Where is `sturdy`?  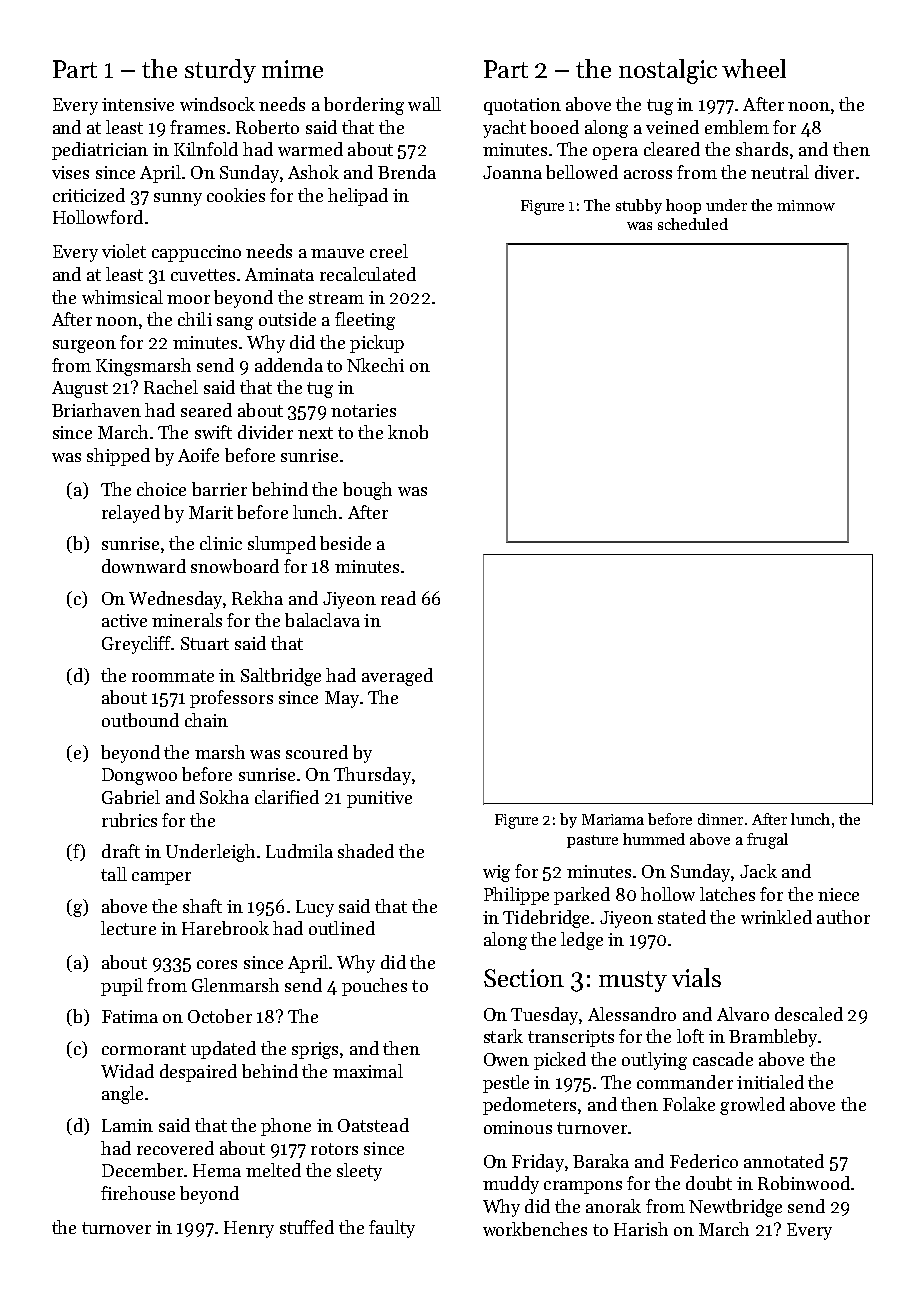
sturdy is located at coordinates (220, 71).
